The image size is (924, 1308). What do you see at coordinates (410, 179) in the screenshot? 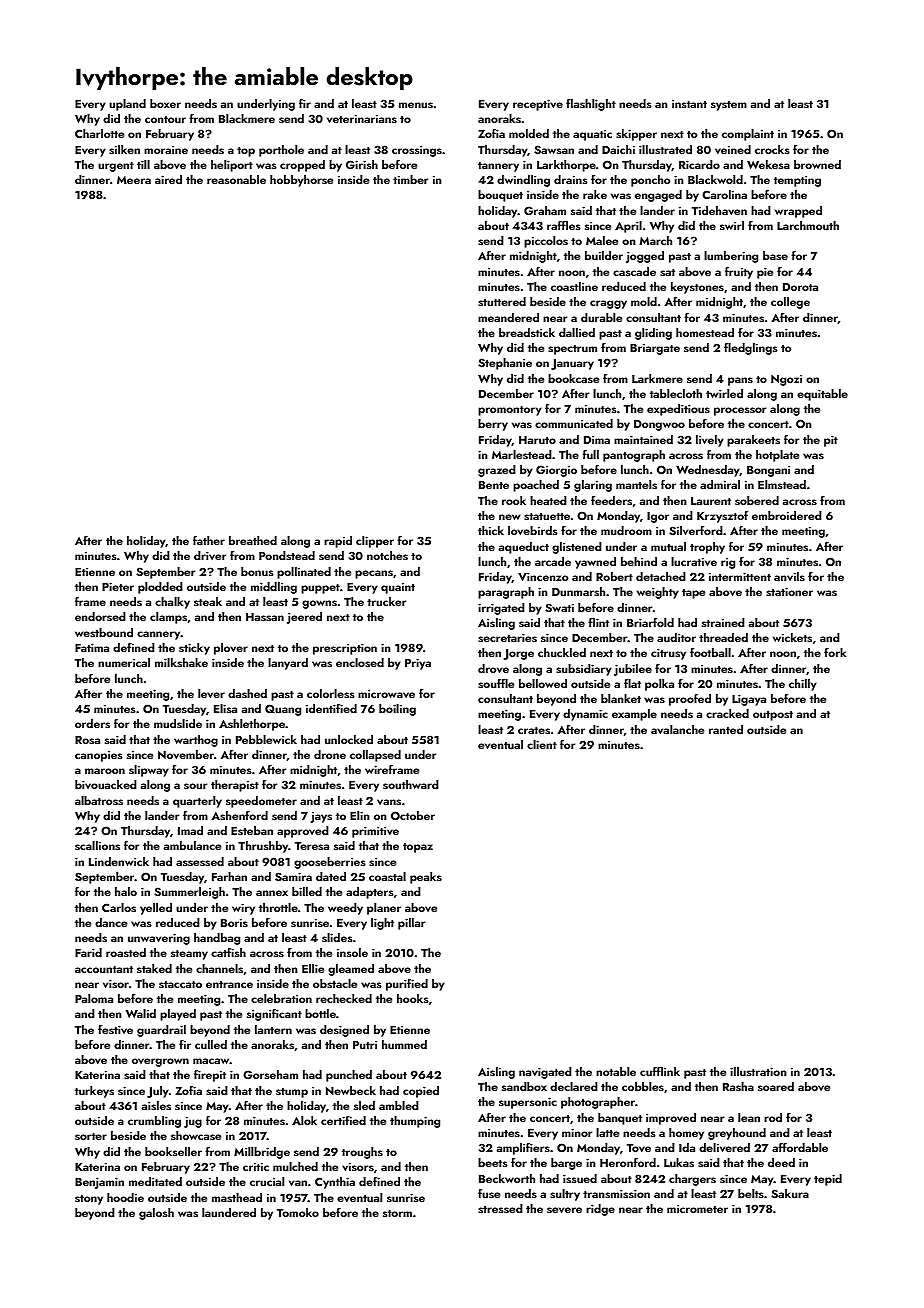
I see `timber` at bounding box center [410, 179].
